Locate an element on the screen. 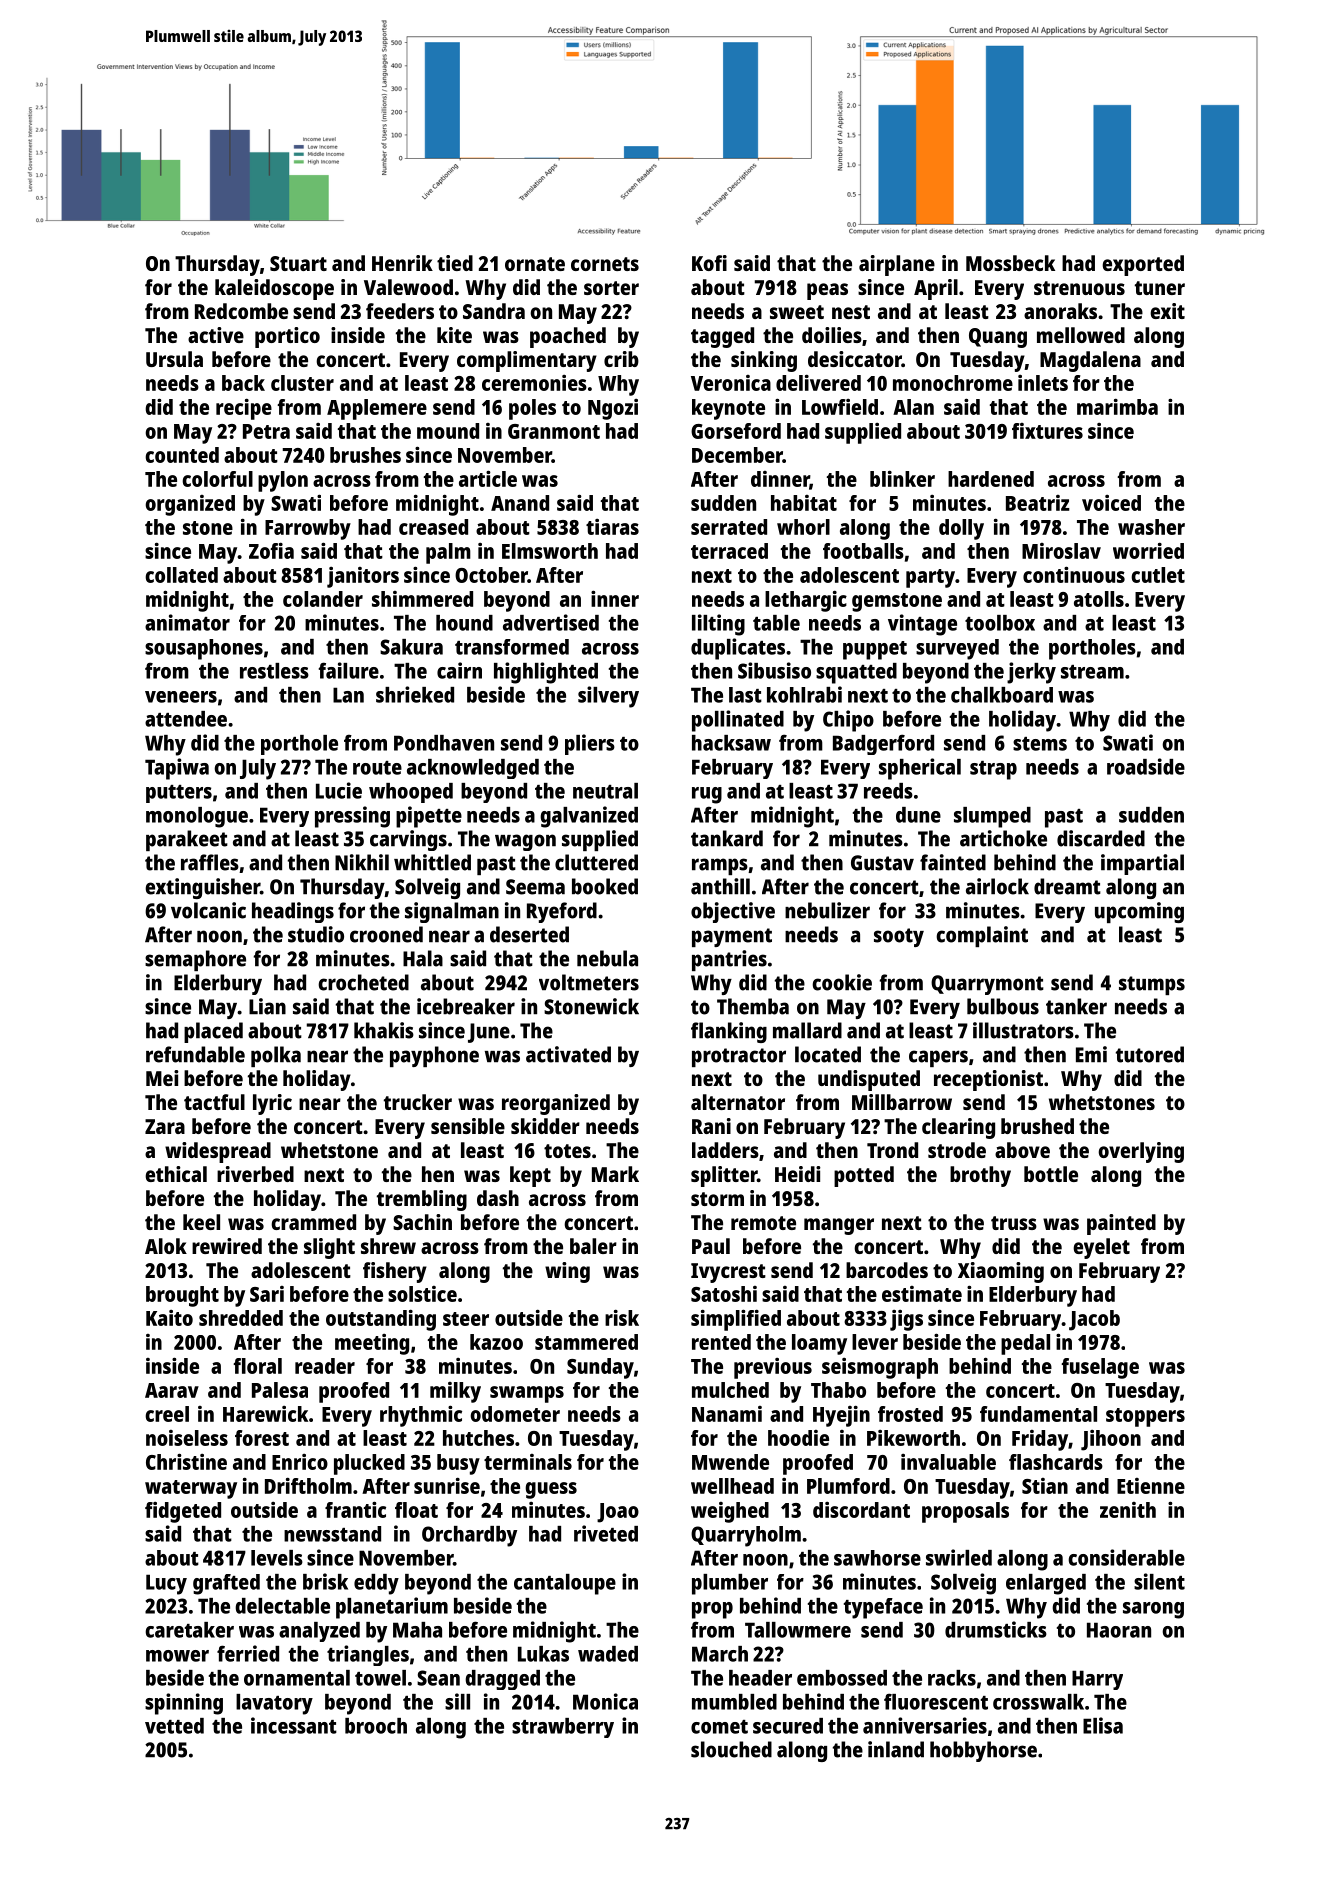 Image resolution: width=1330 pixels, height=1881 pixels. exported is located at coordinates (1143, 265).
